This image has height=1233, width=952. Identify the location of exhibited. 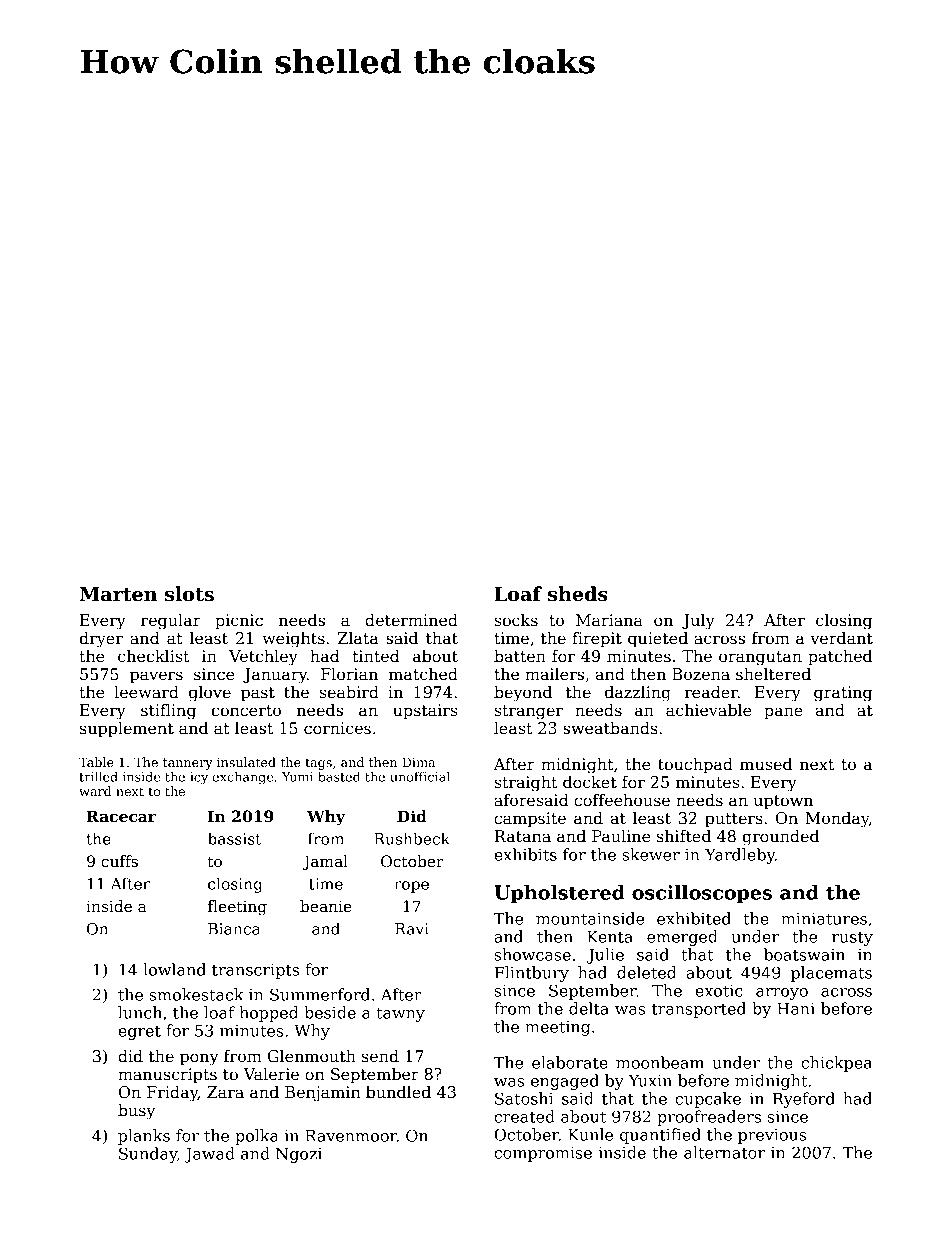
(694, 918).
